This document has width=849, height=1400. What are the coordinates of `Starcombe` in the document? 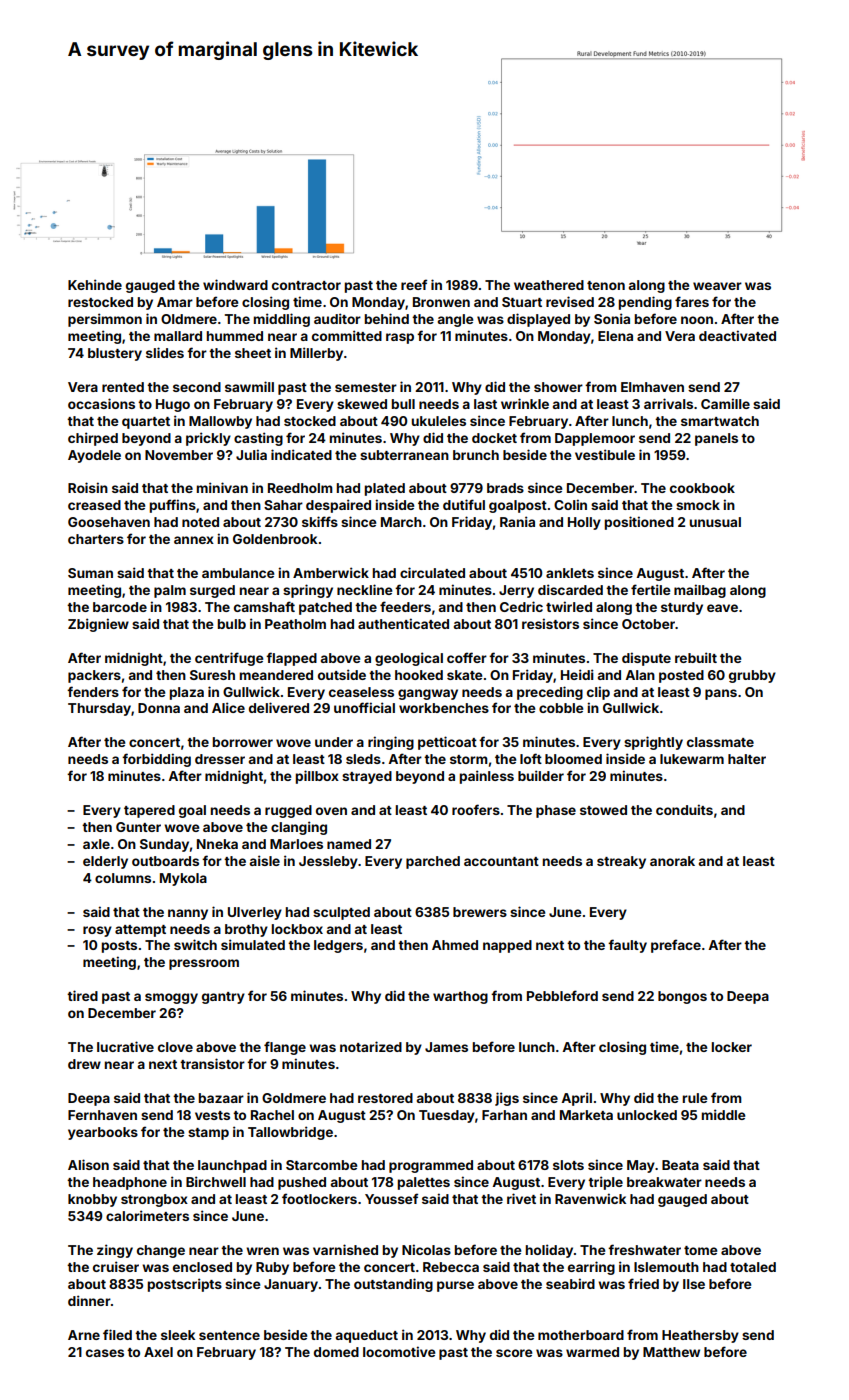 It's located at (321, 1165).
